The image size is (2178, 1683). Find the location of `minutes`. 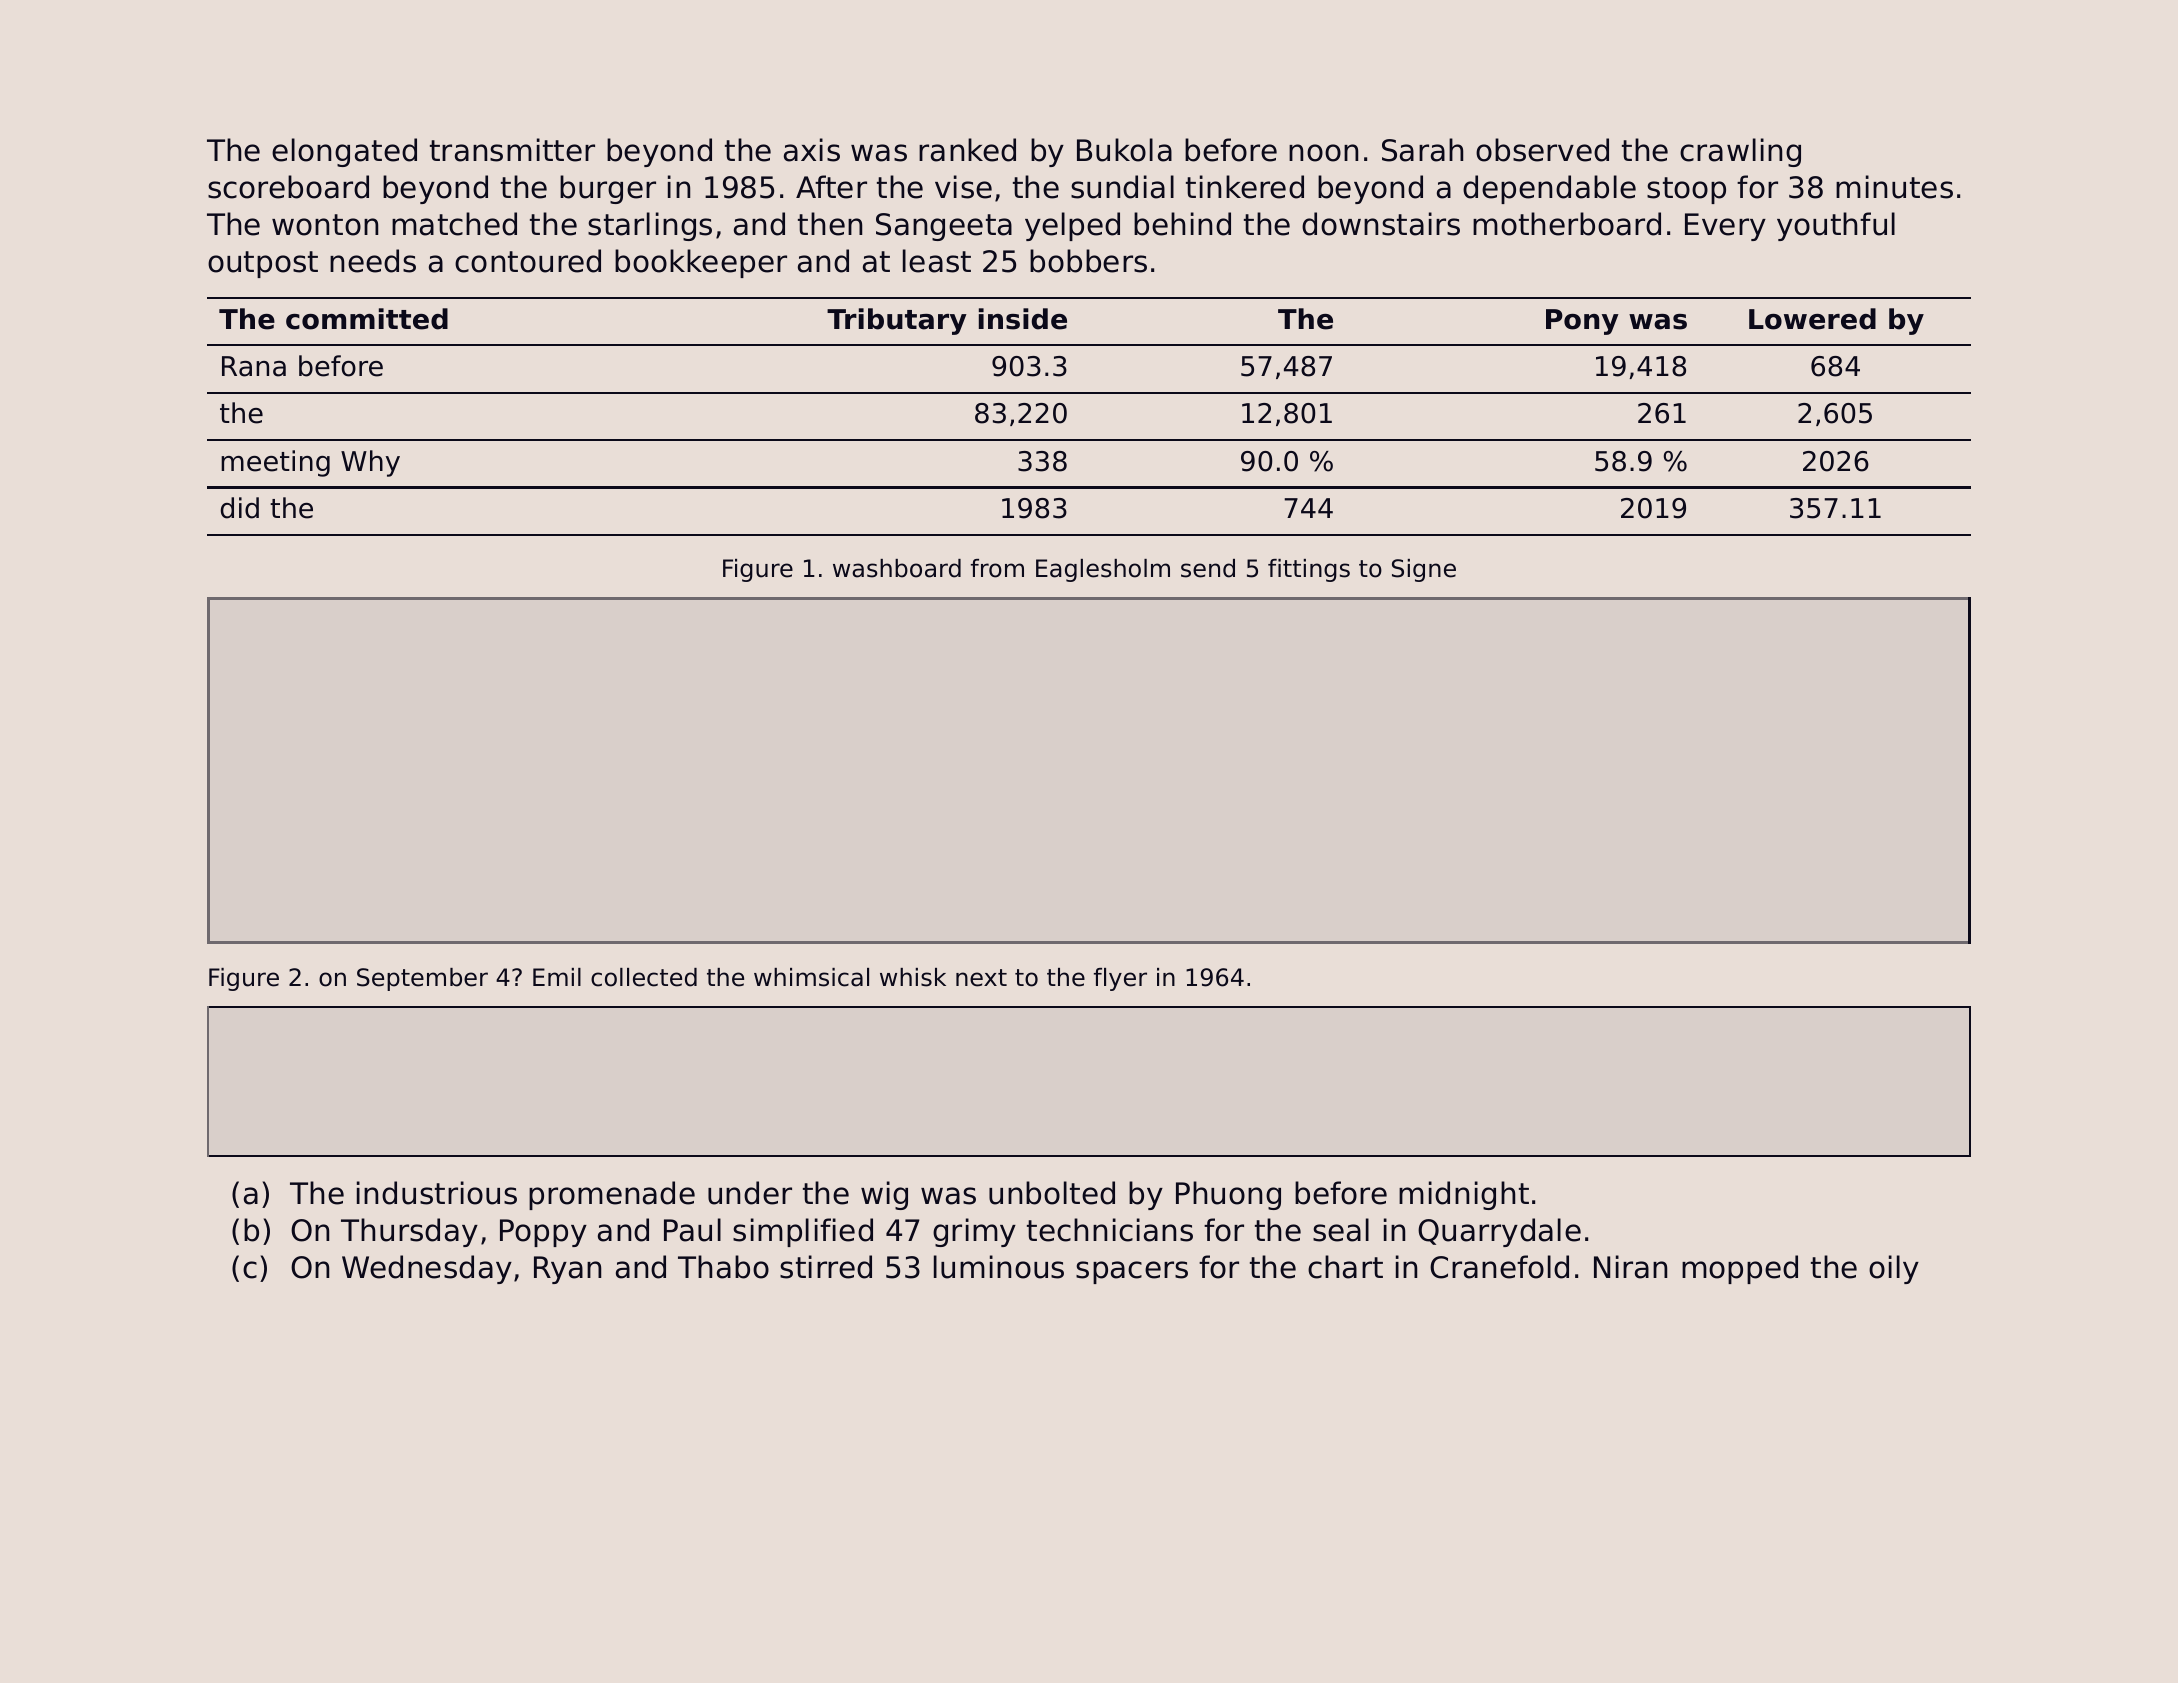

minutes is located at coordinates (1894, 187).
